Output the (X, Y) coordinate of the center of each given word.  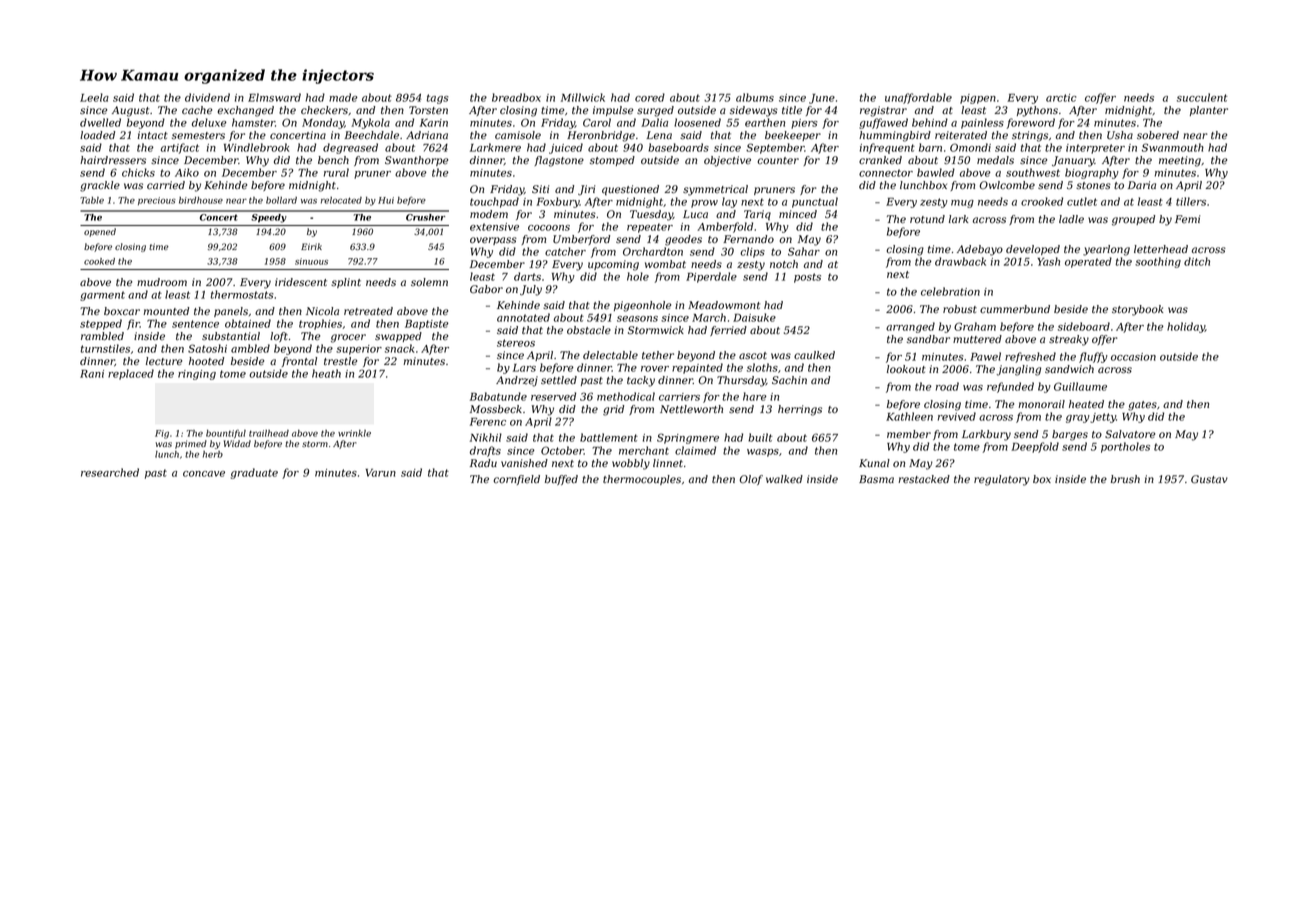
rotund (927, 219)
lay (729, 202)
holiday (1186, 327)
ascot (753, 355)
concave (204, 474)
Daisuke (754, 317)
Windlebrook (256, 147)
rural (336, 172)
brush (1125, 479)
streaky (1069, 340)
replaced (131, 374)
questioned (630, 190)
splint (346, 283)
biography (1092, 173)
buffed (561, 480)
